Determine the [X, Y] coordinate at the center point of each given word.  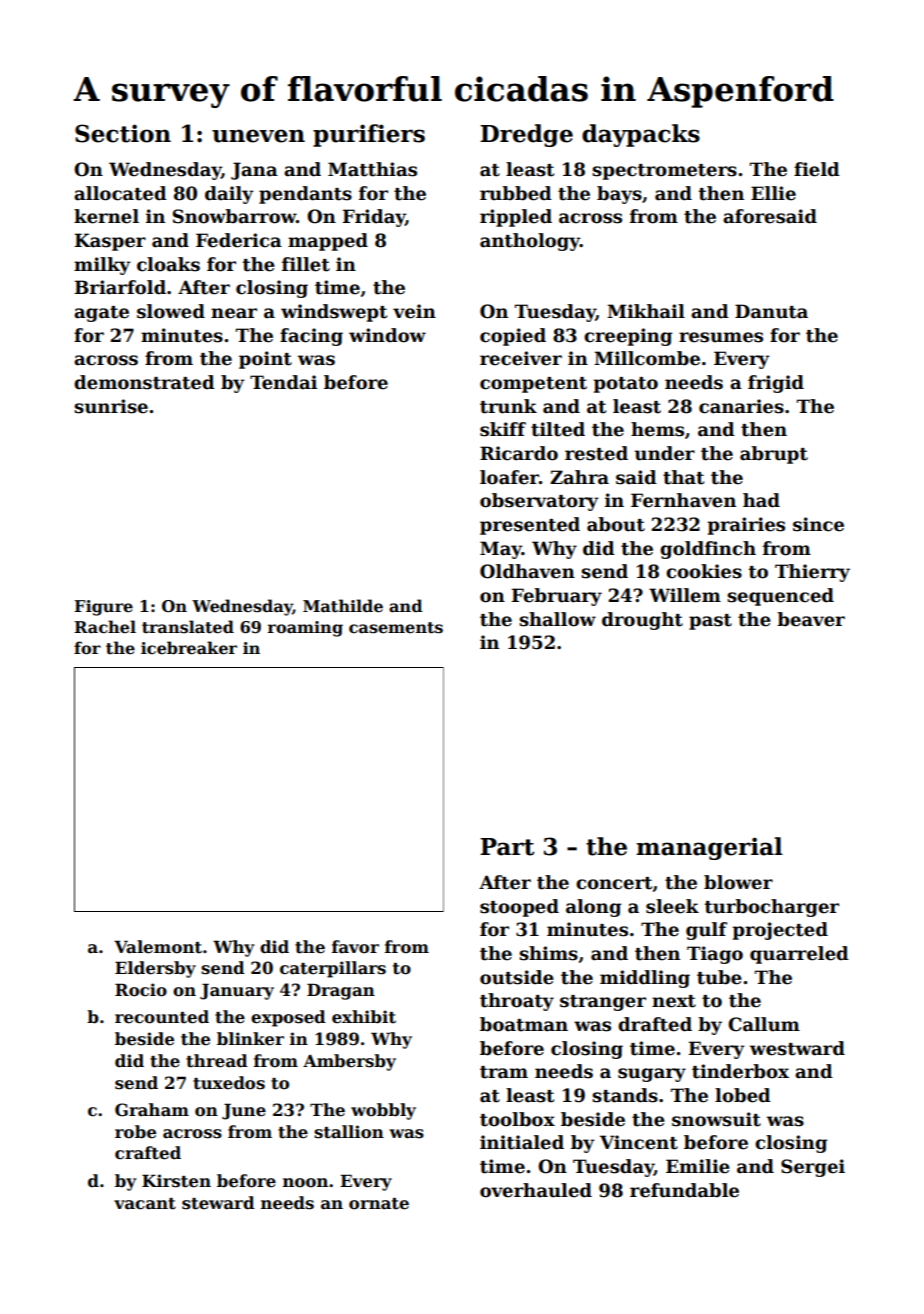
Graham [152, 1110]
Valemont [158, 947]
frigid [776, 384]
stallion [349, 1132]
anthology [530, 242]
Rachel [105, 627]
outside [517, 977]
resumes [721, 337]
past [710, 622]
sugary [652, 1075]
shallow [557, 619]
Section [123, 133]
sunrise [111, 406]
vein [414, 311]
